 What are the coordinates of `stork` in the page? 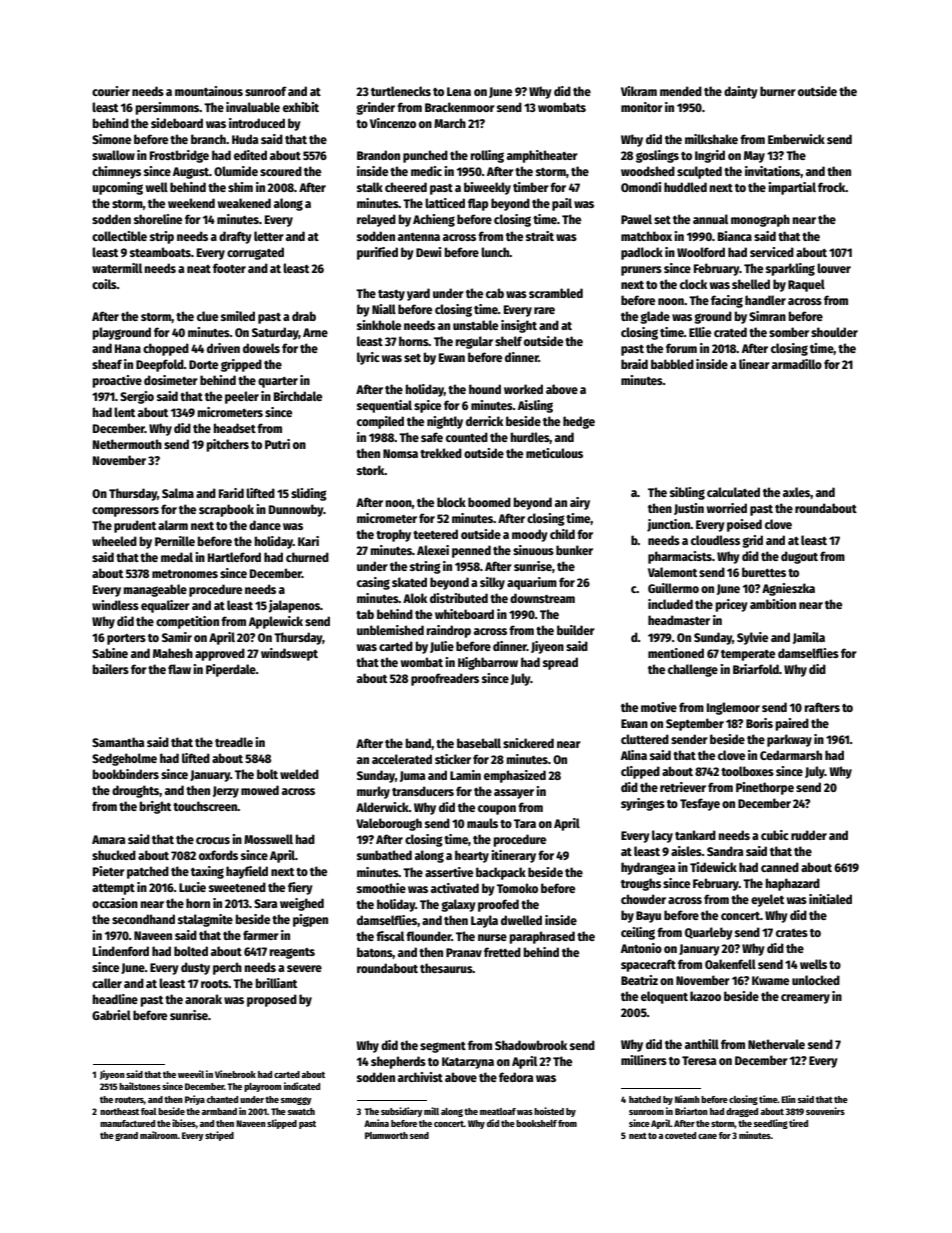 It's located at (371, 470).
